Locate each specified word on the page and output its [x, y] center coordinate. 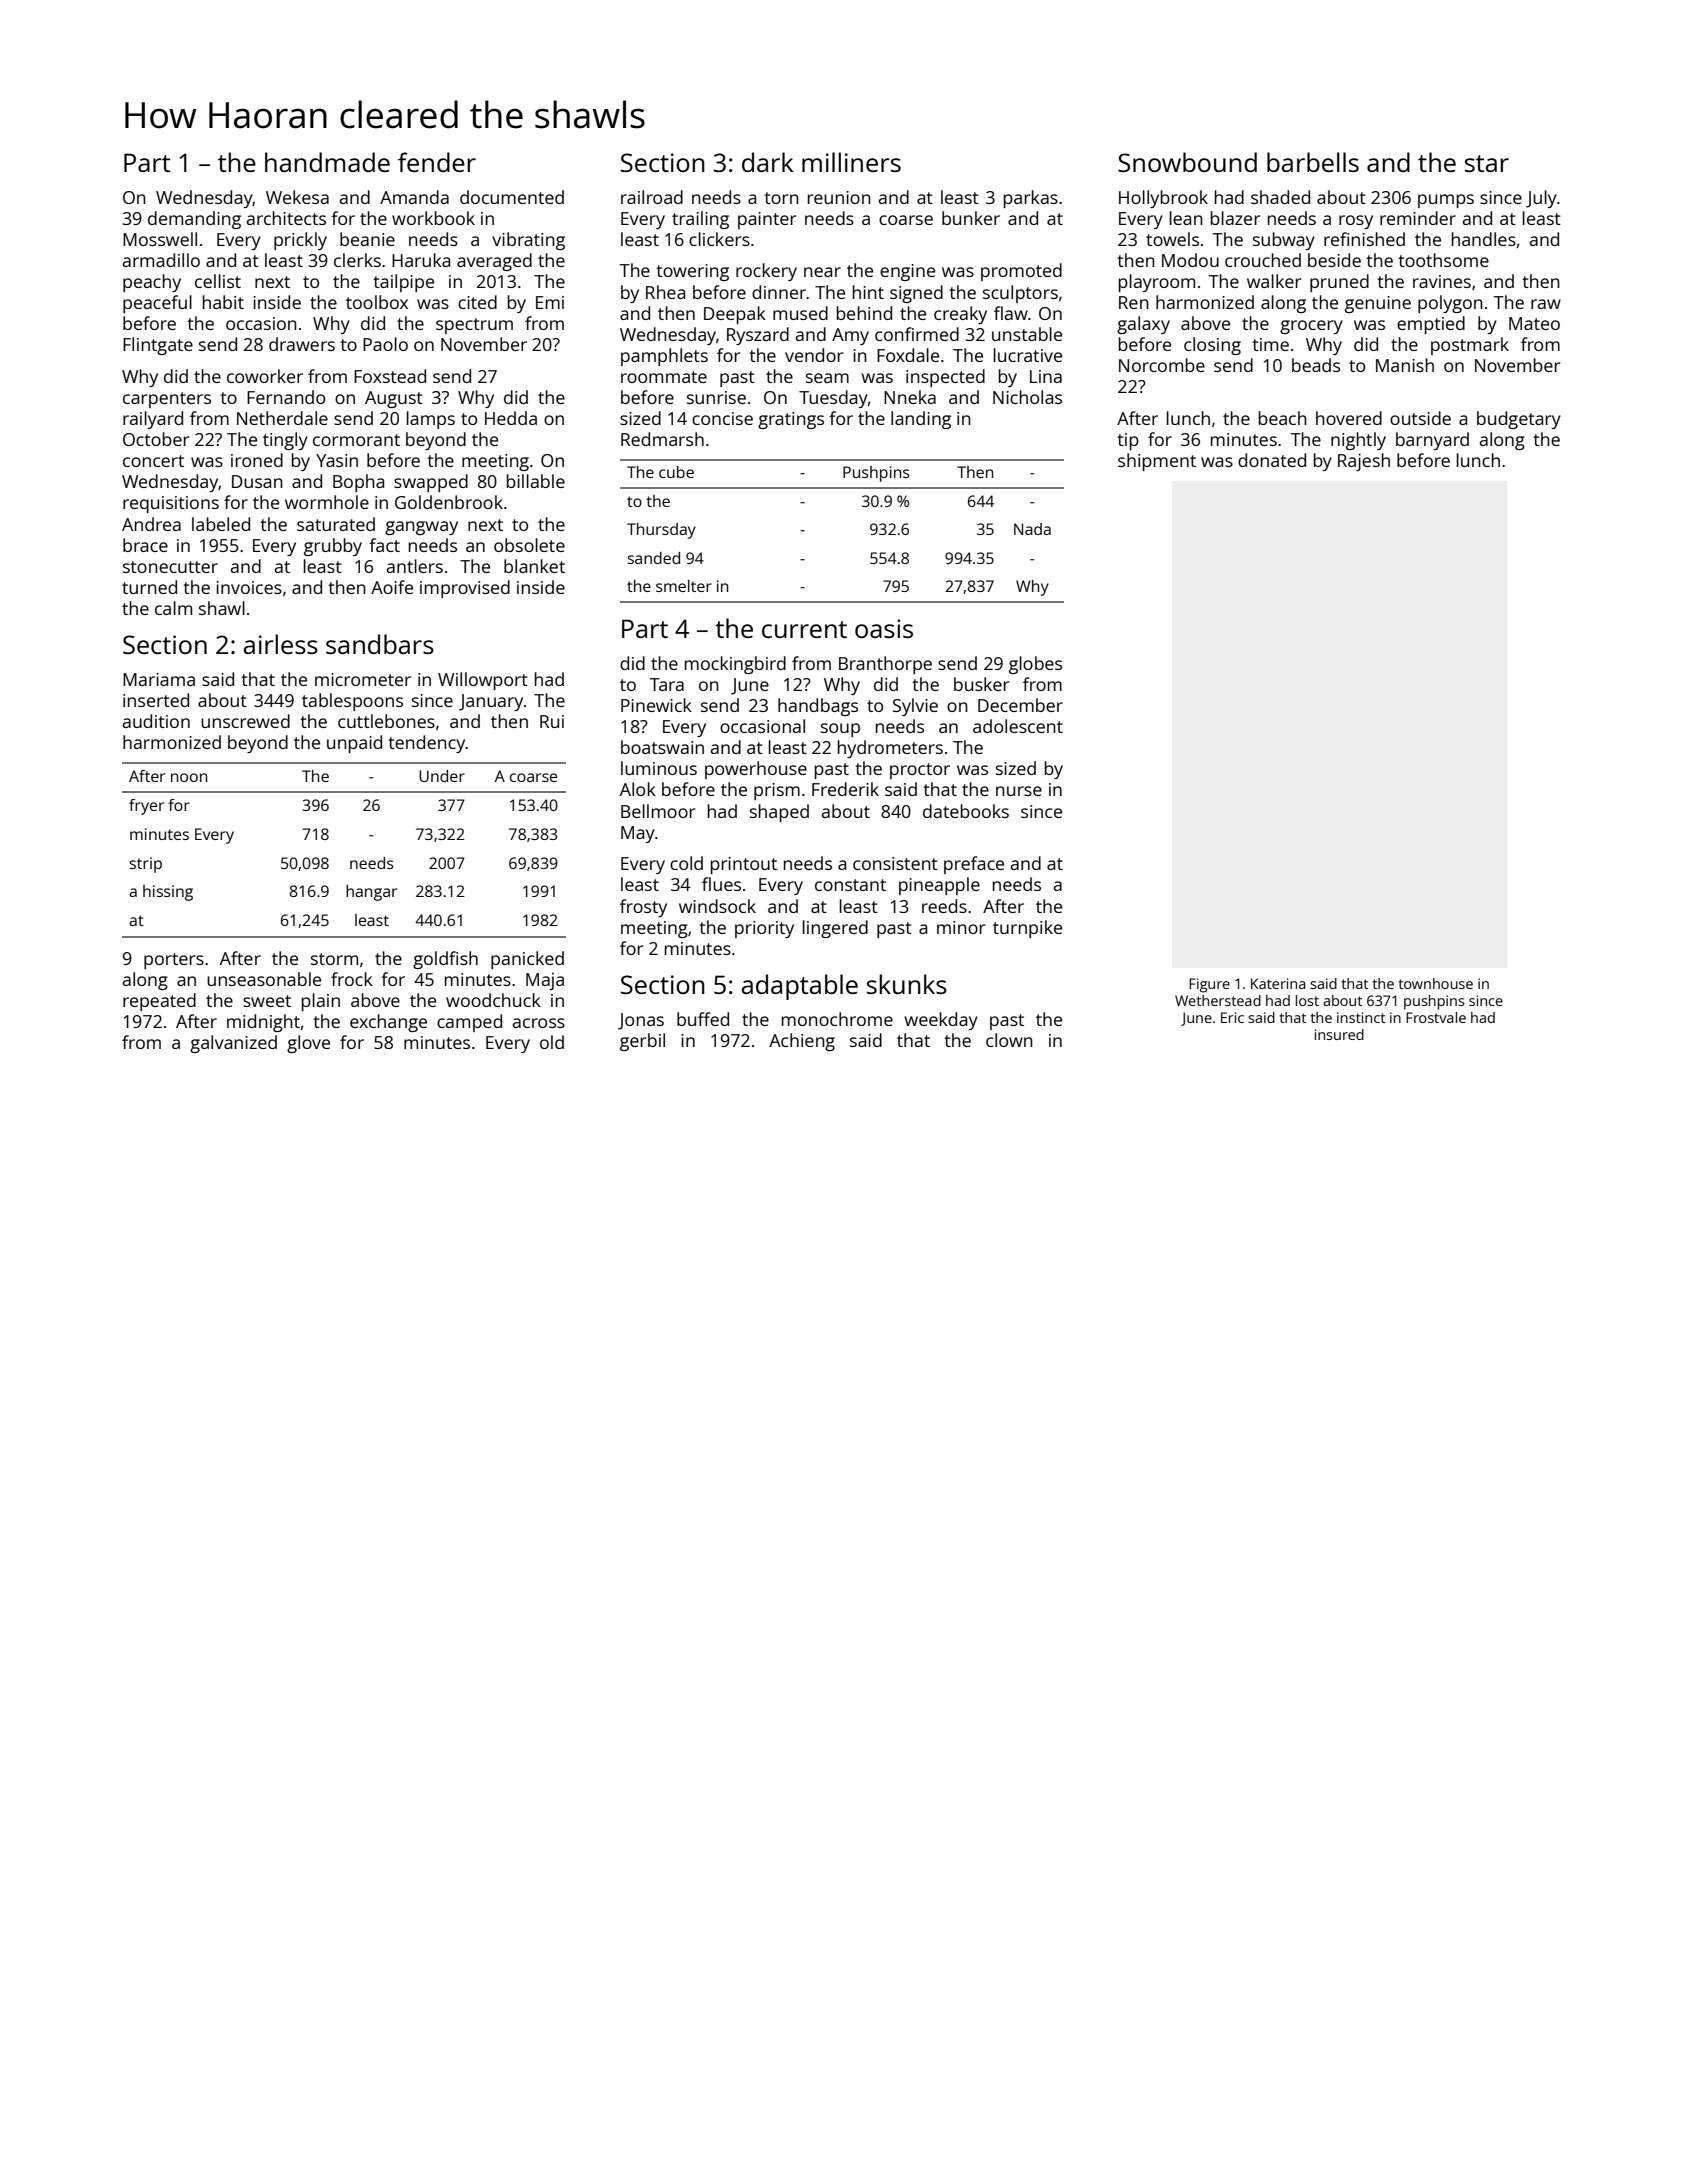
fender [437, 162]
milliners [851, 162]
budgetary [1519, 420]
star [1487, 163]
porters [174, 961]
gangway [421, 528]
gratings [791, 420]
